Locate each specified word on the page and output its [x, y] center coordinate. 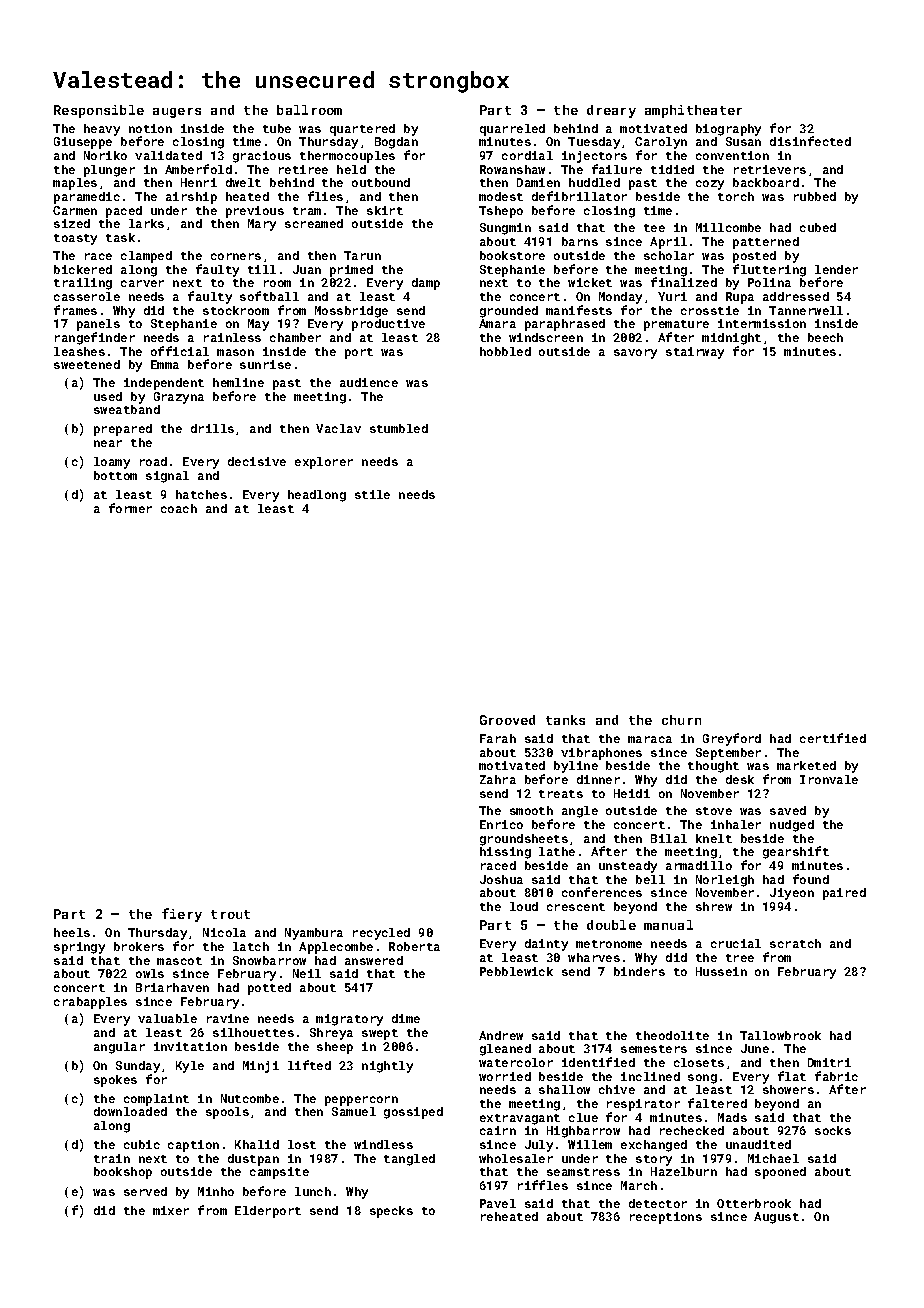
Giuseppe [83, 143]
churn [681, 720]
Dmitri [829, 1062]
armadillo [699, 865]
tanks [565, 720]
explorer [324, 463]
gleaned [505, 1050]
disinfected [810, 141]
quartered [362, 130]
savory [635, 354]
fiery [182, 915]
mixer [171, 1210]
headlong [317, 496]
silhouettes [253, 1032]
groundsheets [524, 840]
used [108, 396]
